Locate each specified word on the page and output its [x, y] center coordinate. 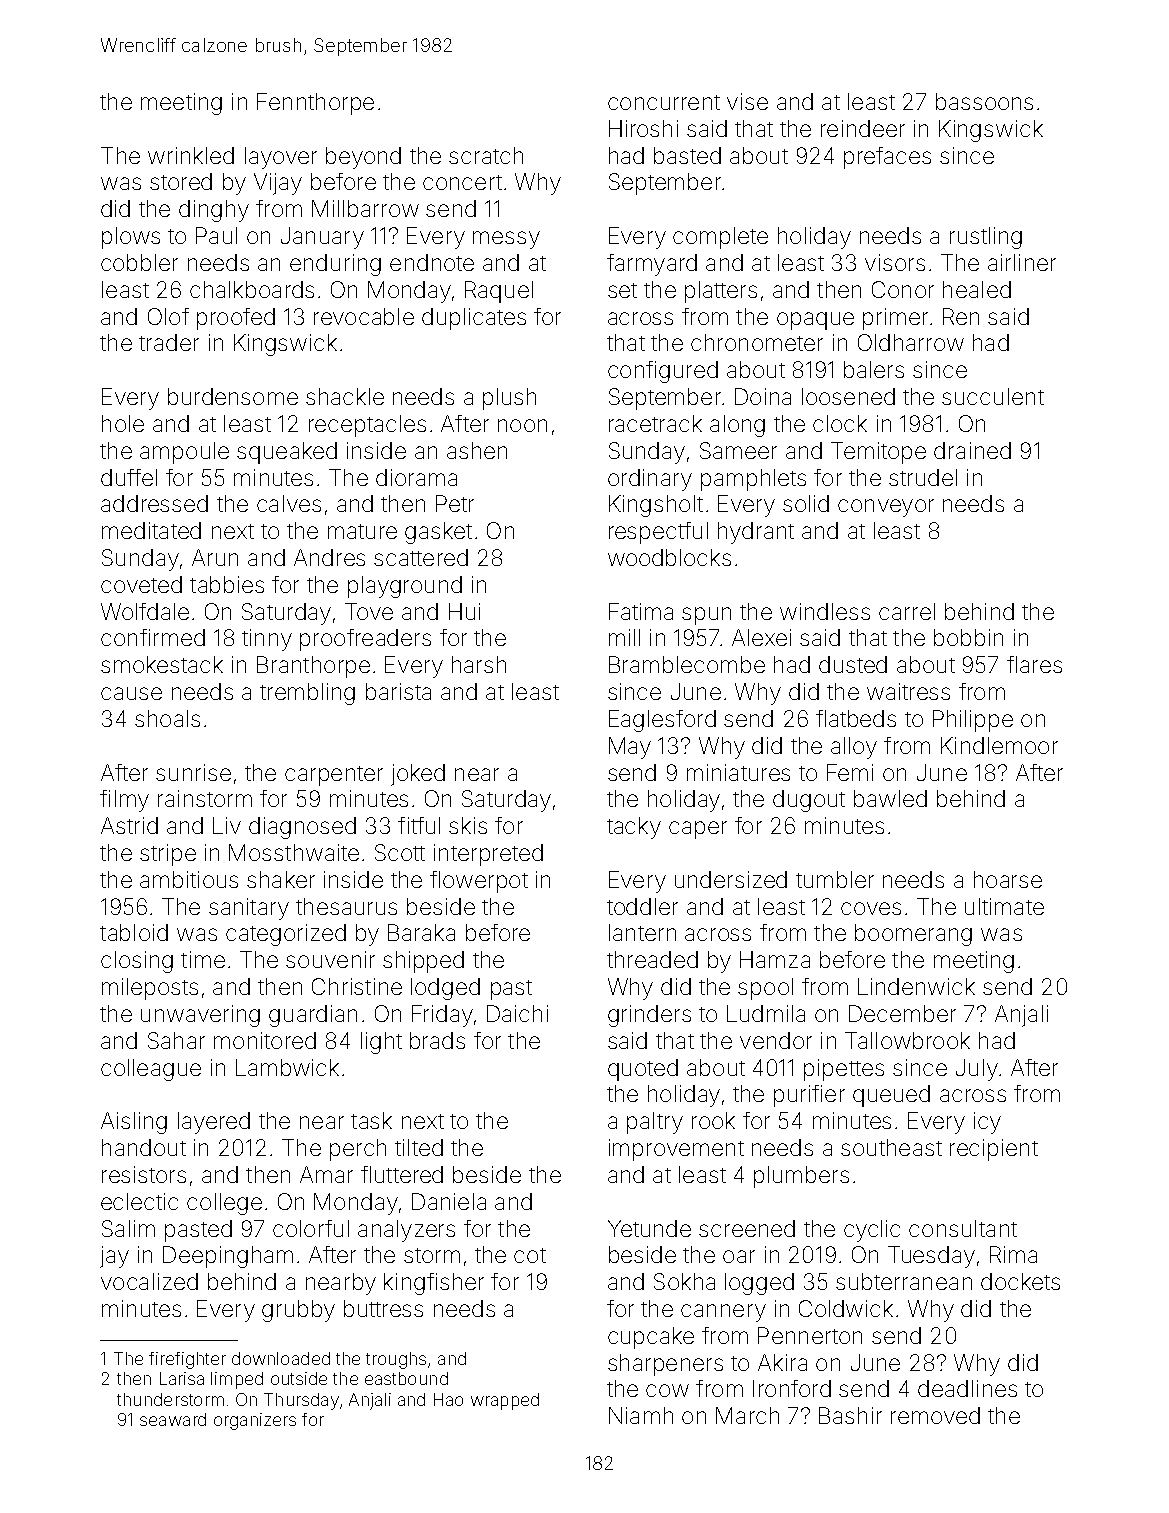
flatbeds [856, 718]
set [622, 290]
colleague [151, 1070]
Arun [215, 557]
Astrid [129, 825]
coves [871, 908]
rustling [986, 238]
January [322, 238]
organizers [255, 1421]
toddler [642, 906]
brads [437, 1040]
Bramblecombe [687, 664]
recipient [994, 1150]
